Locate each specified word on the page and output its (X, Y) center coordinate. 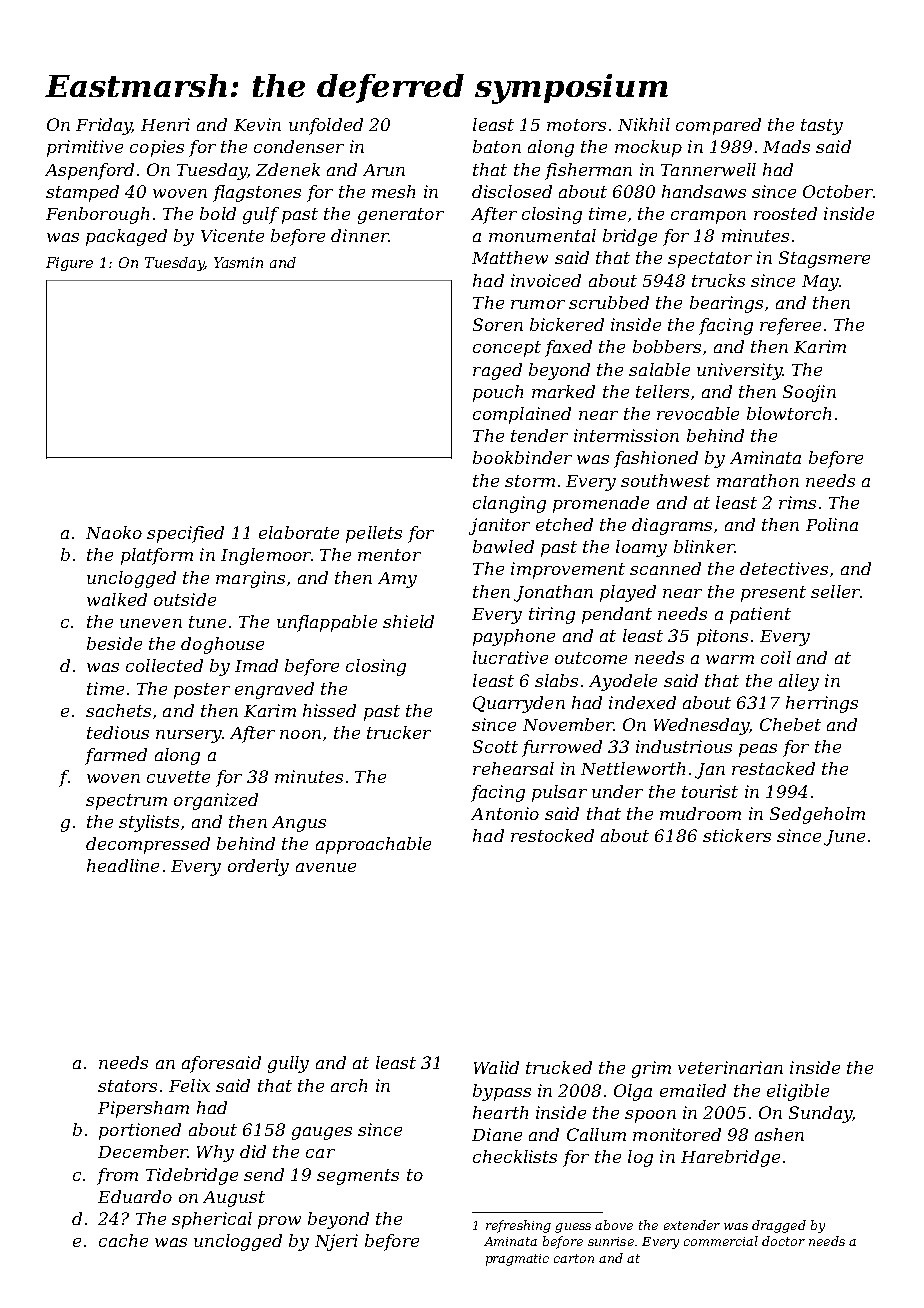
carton (574, 1258)
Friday (104, 126)
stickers (737, 835)
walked (117, 599)
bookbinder (522, 457)
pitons (722, 637)
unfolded (326, 126)
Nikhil (644, 124)
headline (123, 865)
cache (123, 1240)
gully (288, 1064)
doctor (783, 1241)
